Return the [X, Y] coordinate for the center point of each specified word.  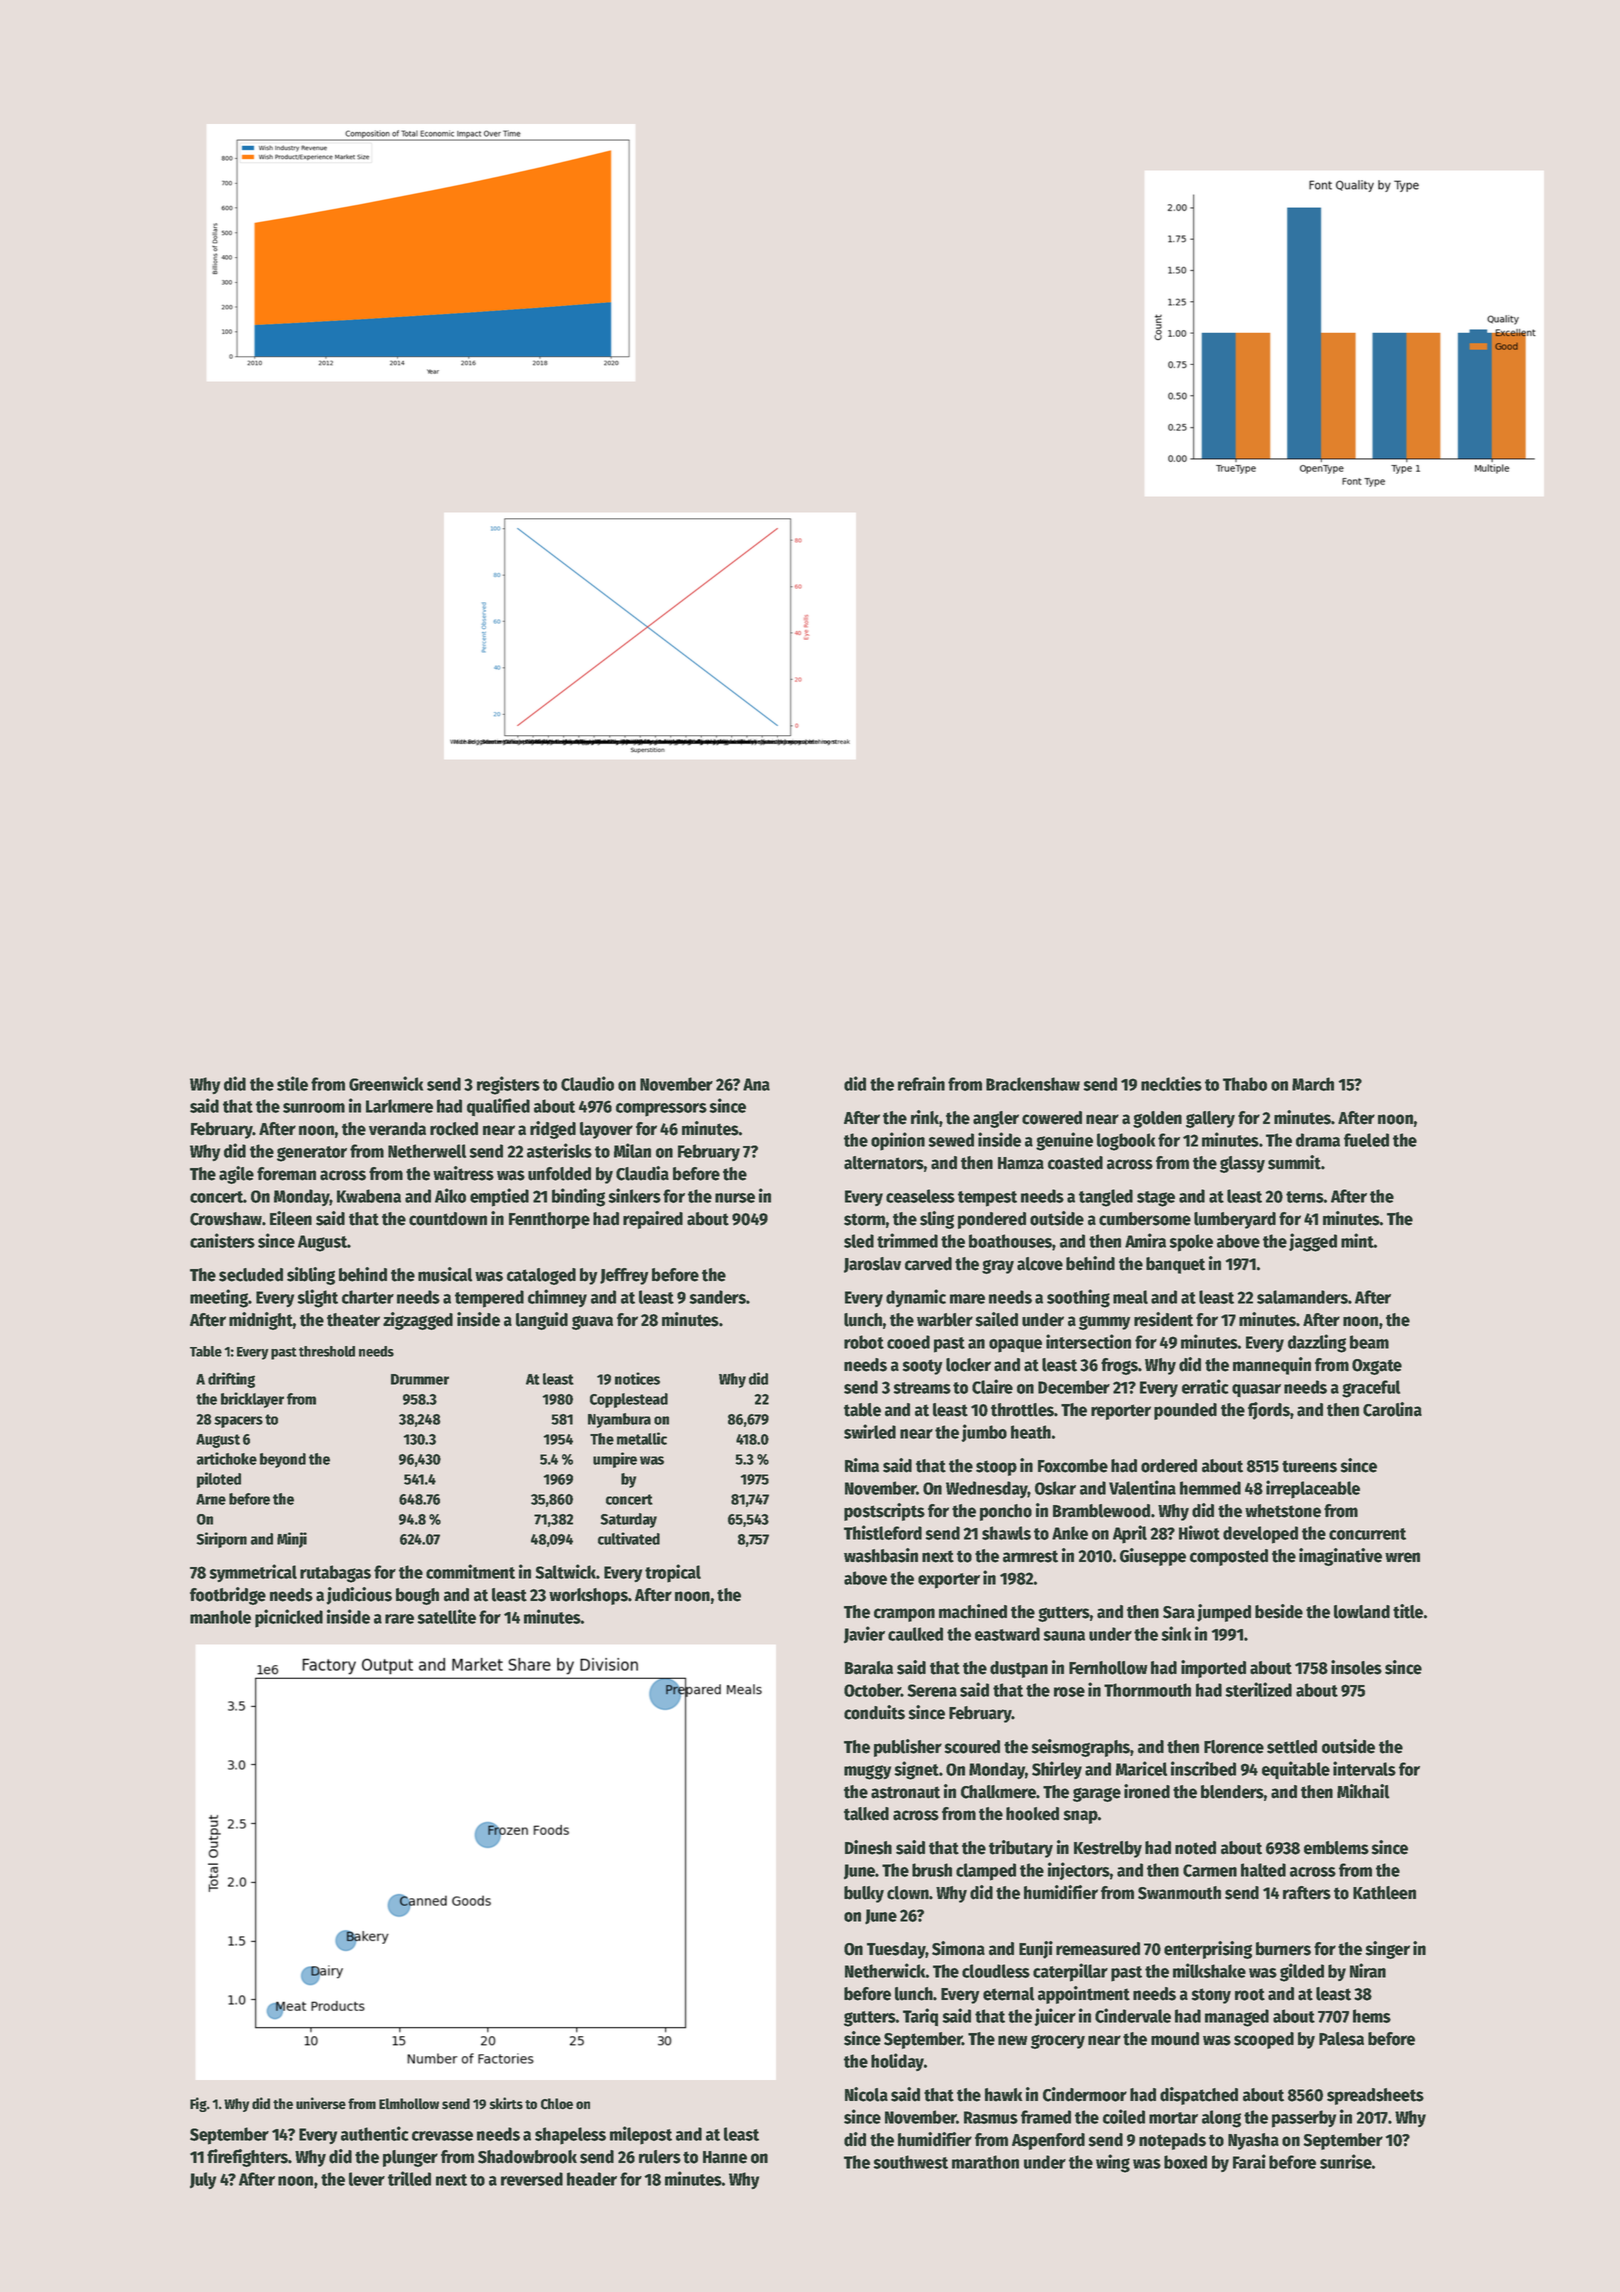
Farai [1249, 2161]
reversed [532, 2179]
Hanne [725, 2157]
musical [445, 1274]
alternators [884, 1163]
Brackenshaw [1033, 1084]
